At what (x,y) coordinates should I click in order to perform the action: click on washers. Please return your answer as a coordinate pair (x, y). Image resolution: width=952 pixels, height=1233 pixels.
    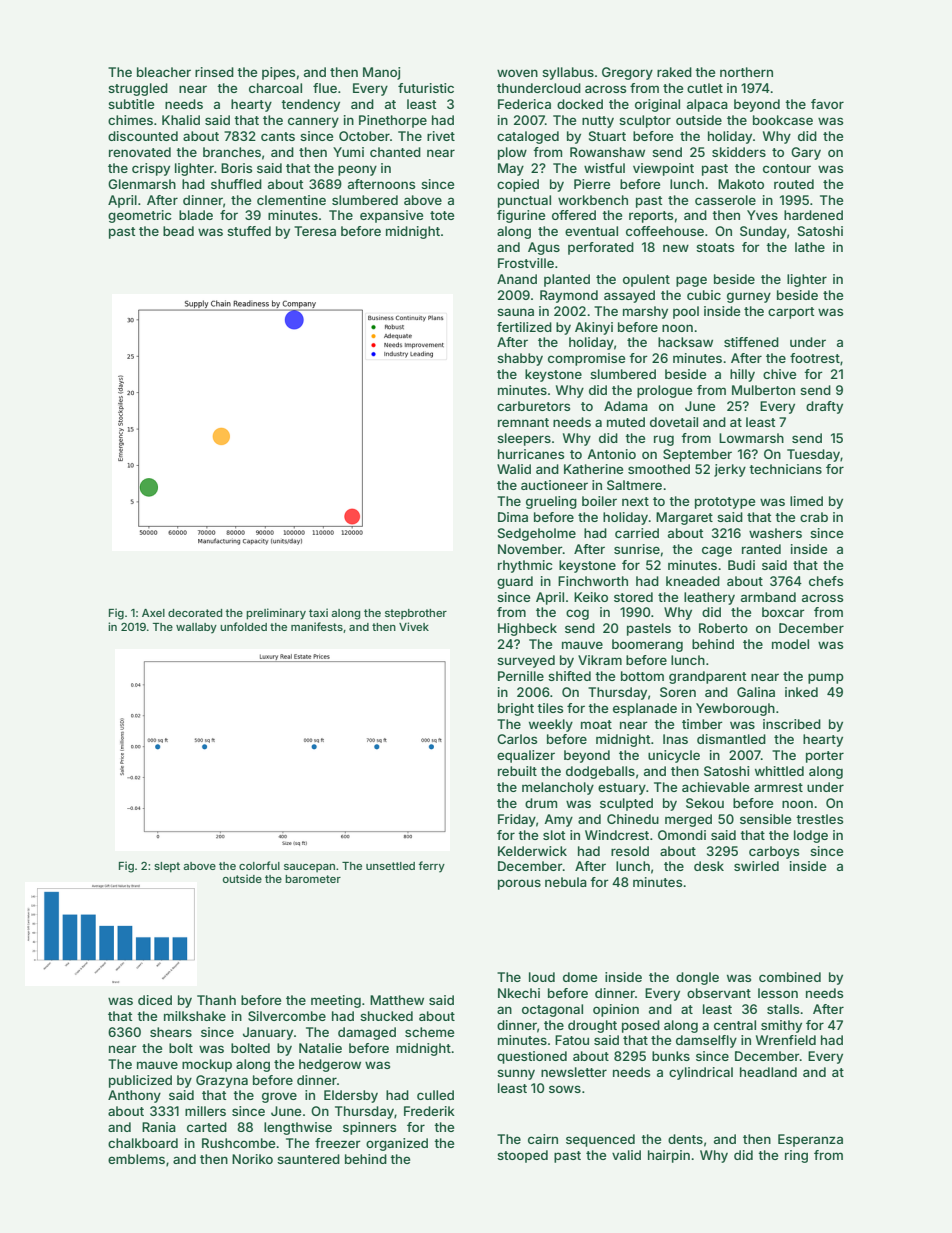
    Looking at the image, I should click on (775, 533).
